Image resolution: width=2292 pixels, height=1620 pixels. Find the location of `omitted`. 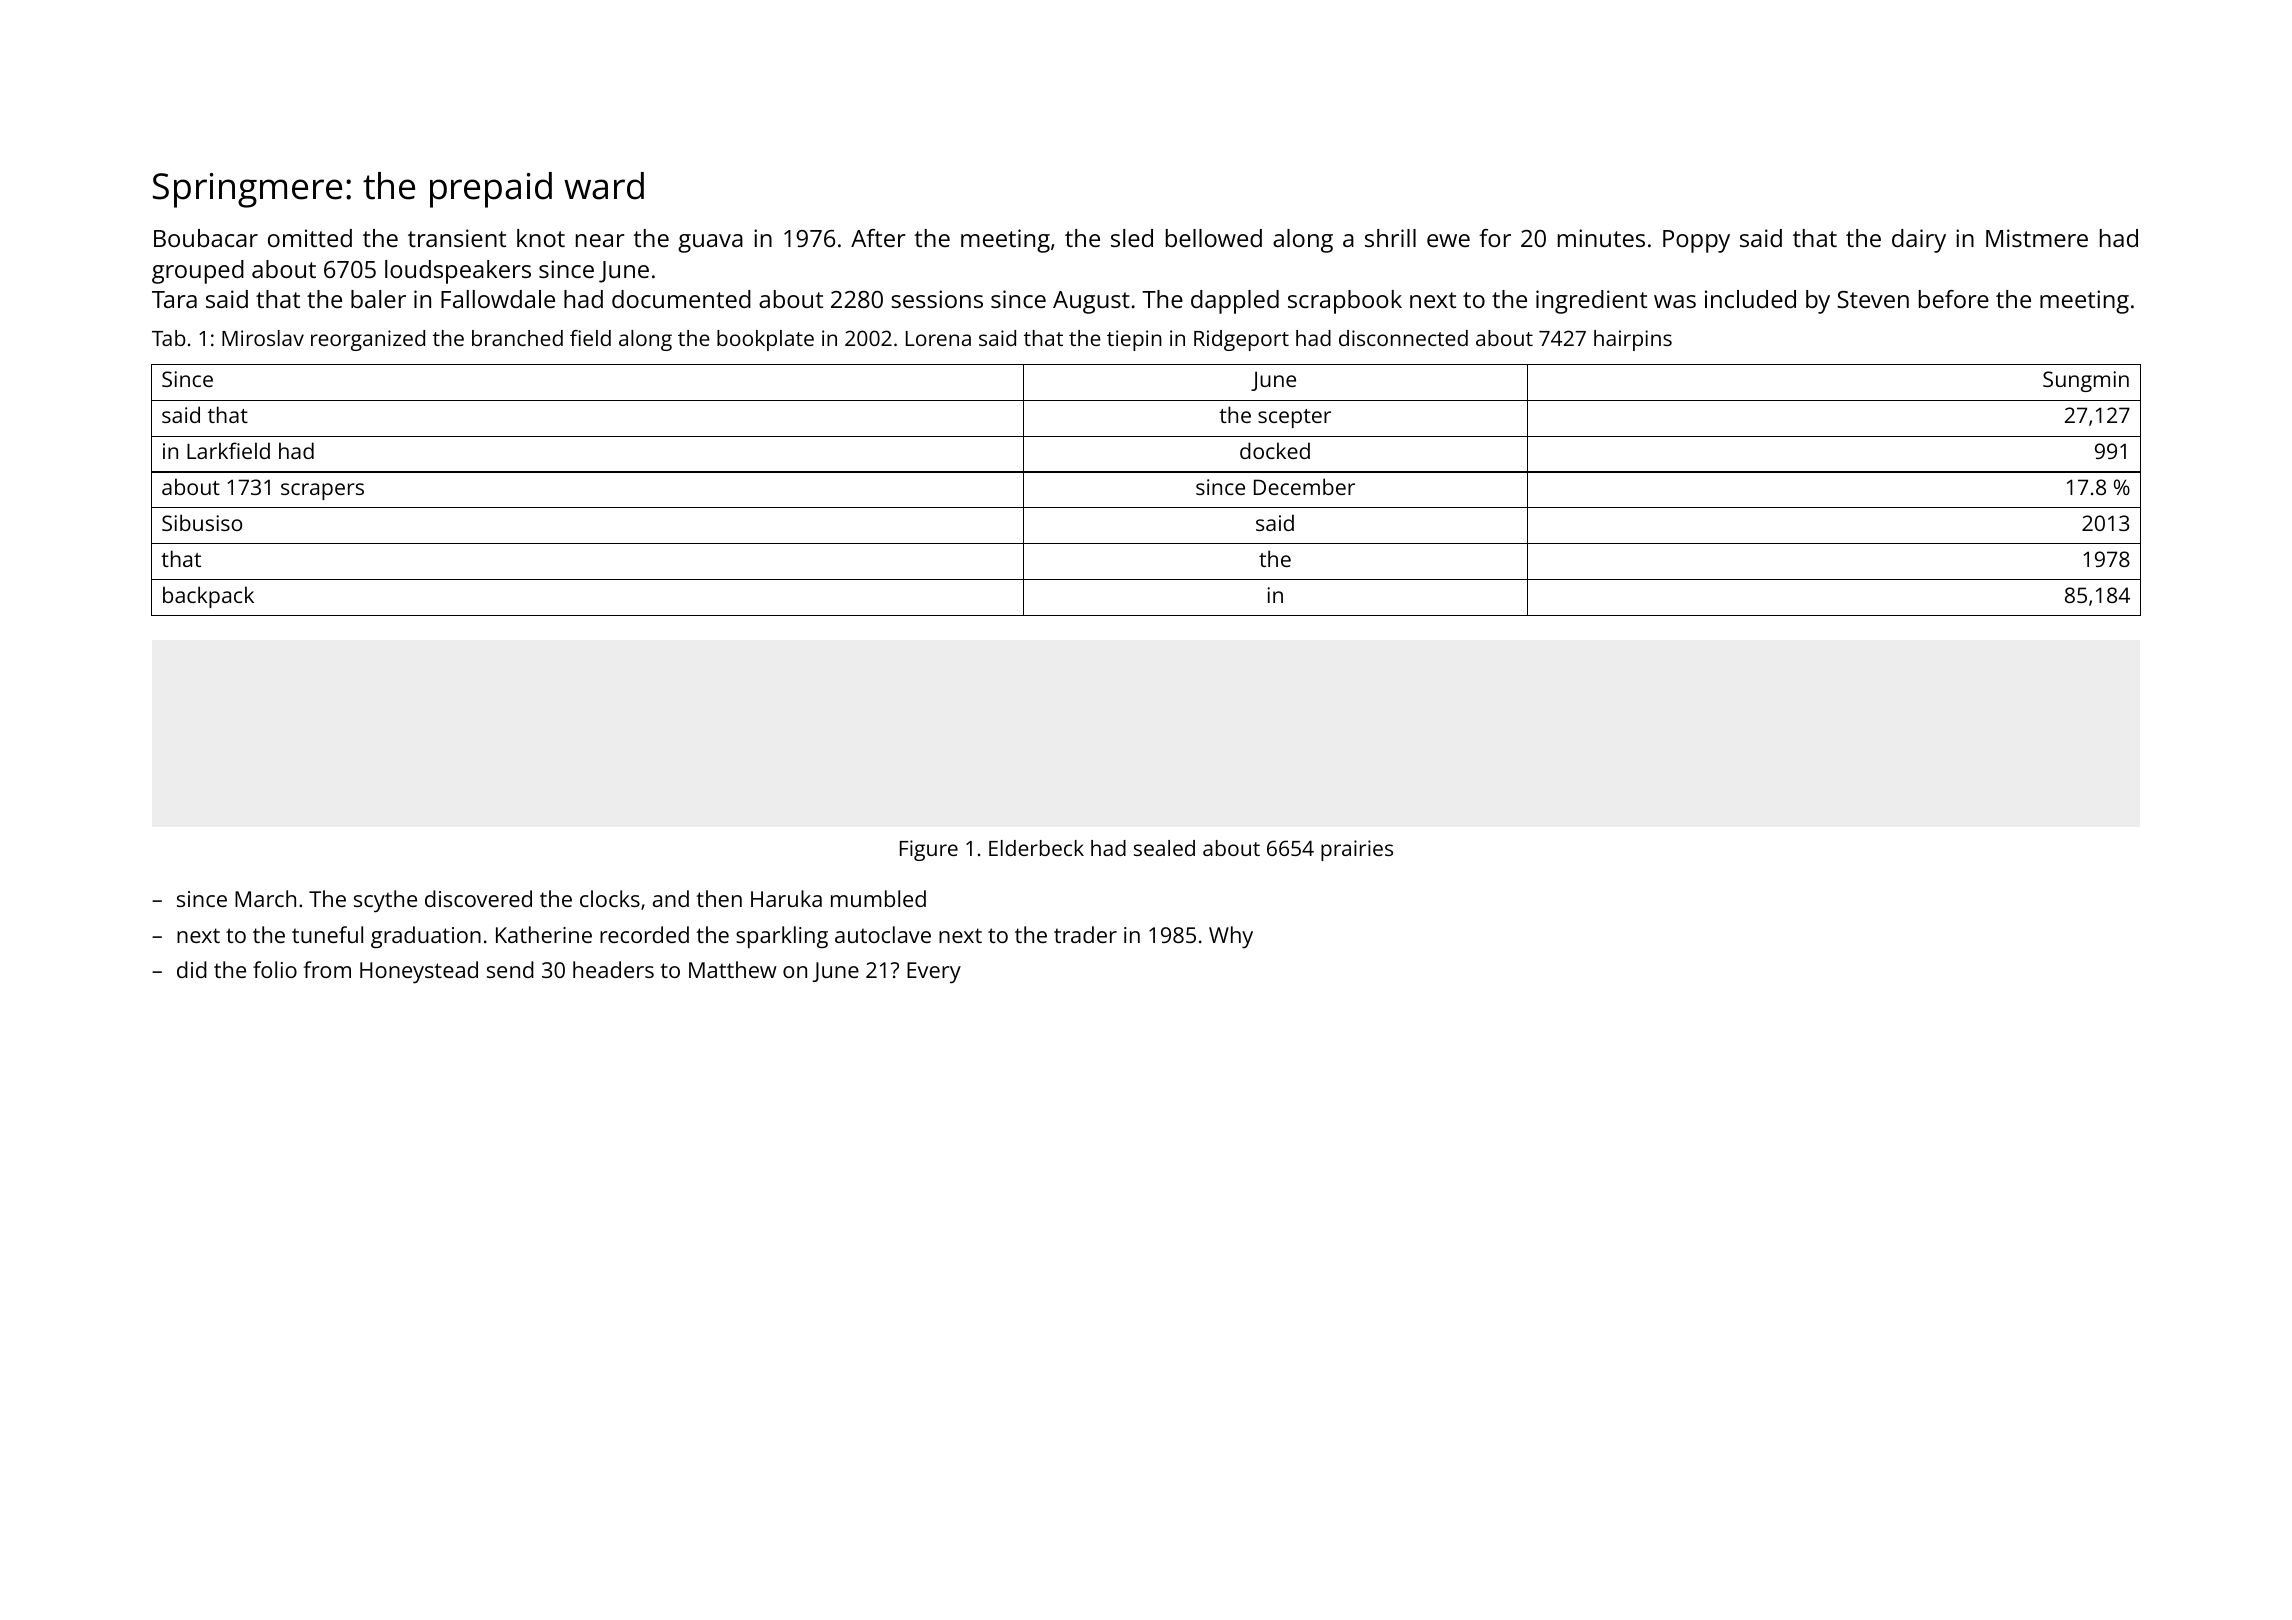

omitted is located at coordinates (310, 238).
